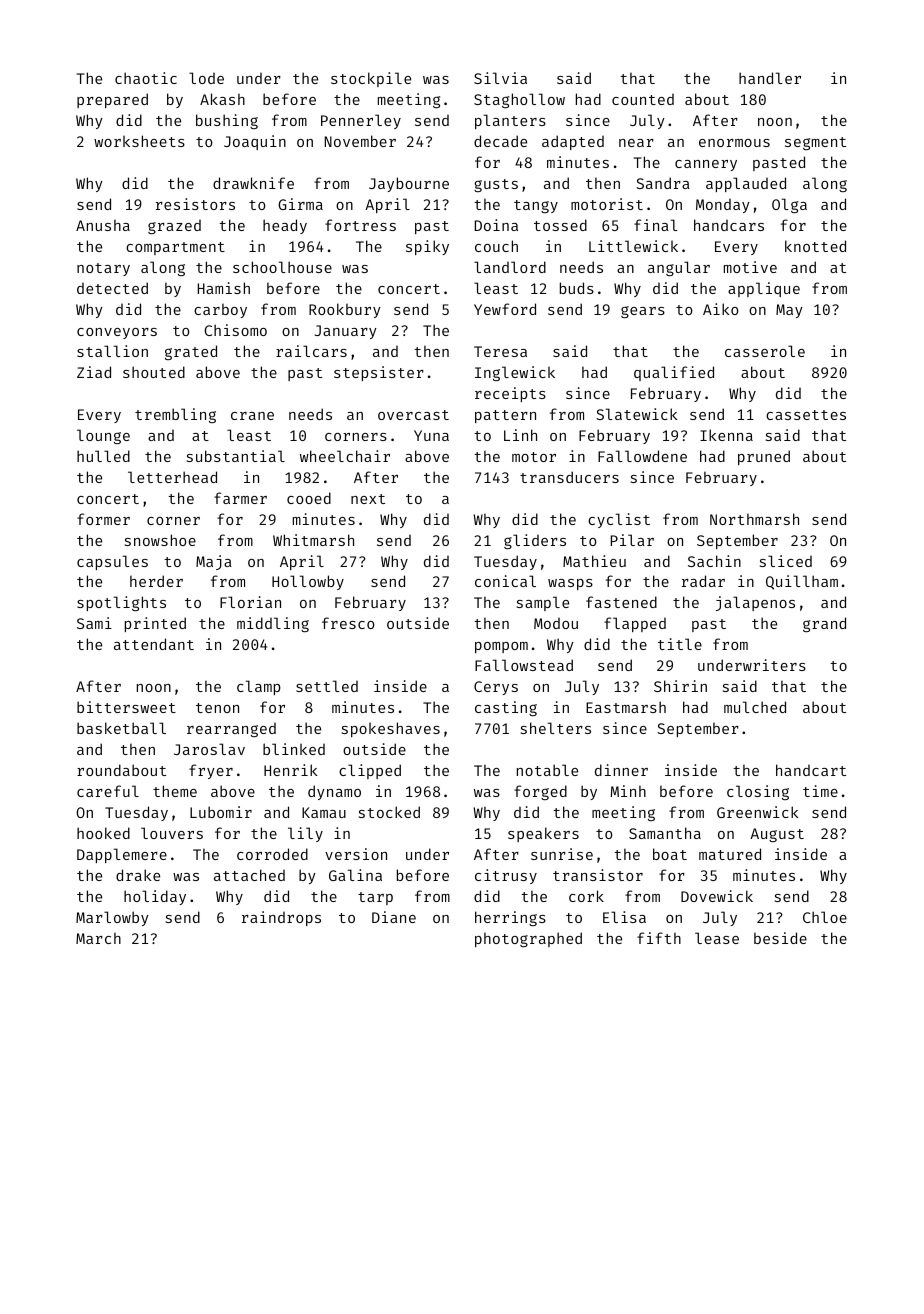  Describe the element at coordinates (750, 267) in the screenshot. I see `motive` at that location.
